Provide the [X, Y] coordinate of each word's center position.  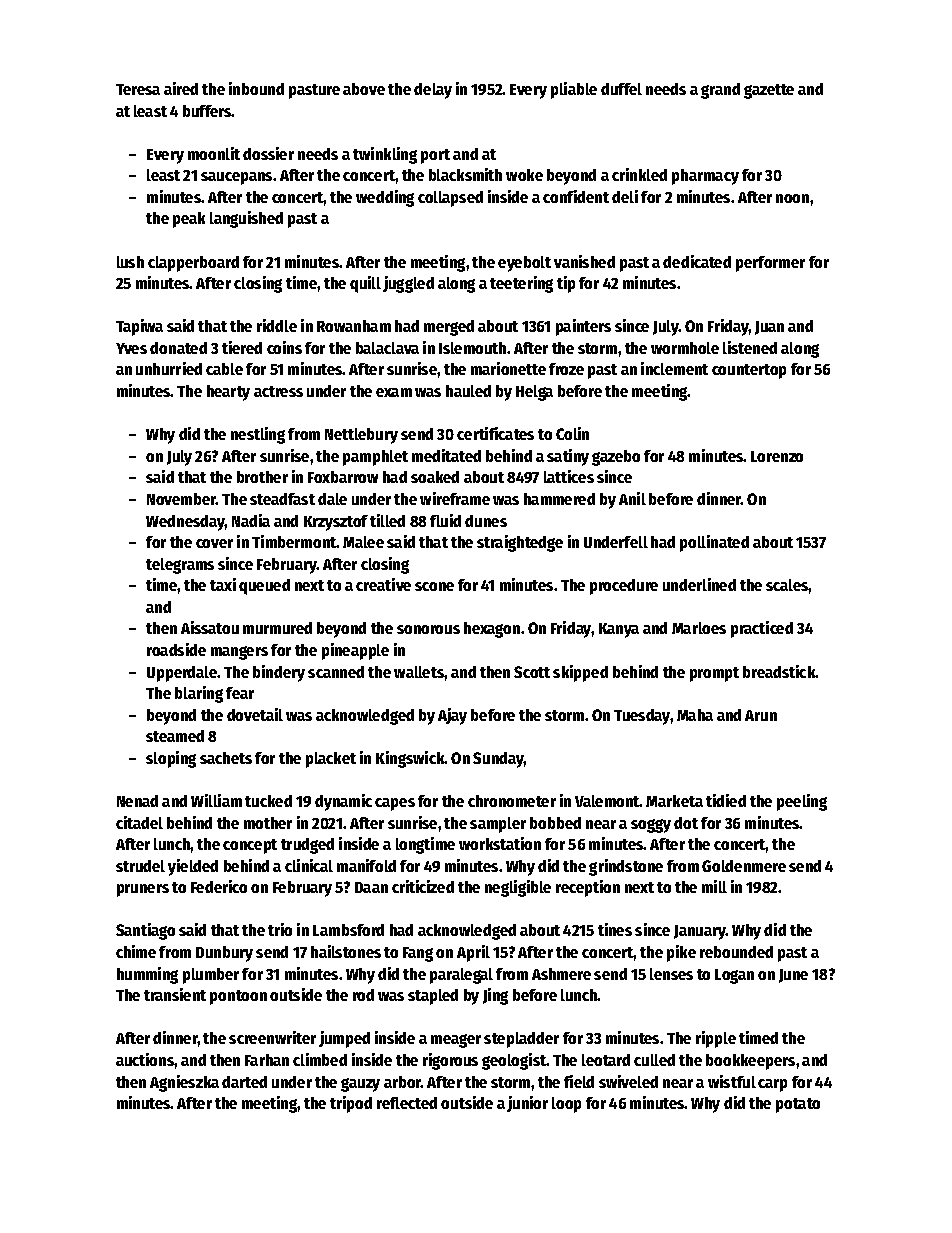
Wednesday [185, 523]
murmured [277, 628]
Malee [363, 542]
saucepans [236, 178]
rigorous [450, 1061]
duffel [621, 89]
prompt [714, 674]
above [364, 89]
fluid [445, 520]
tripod [351, 1104]
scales [787, 585]
